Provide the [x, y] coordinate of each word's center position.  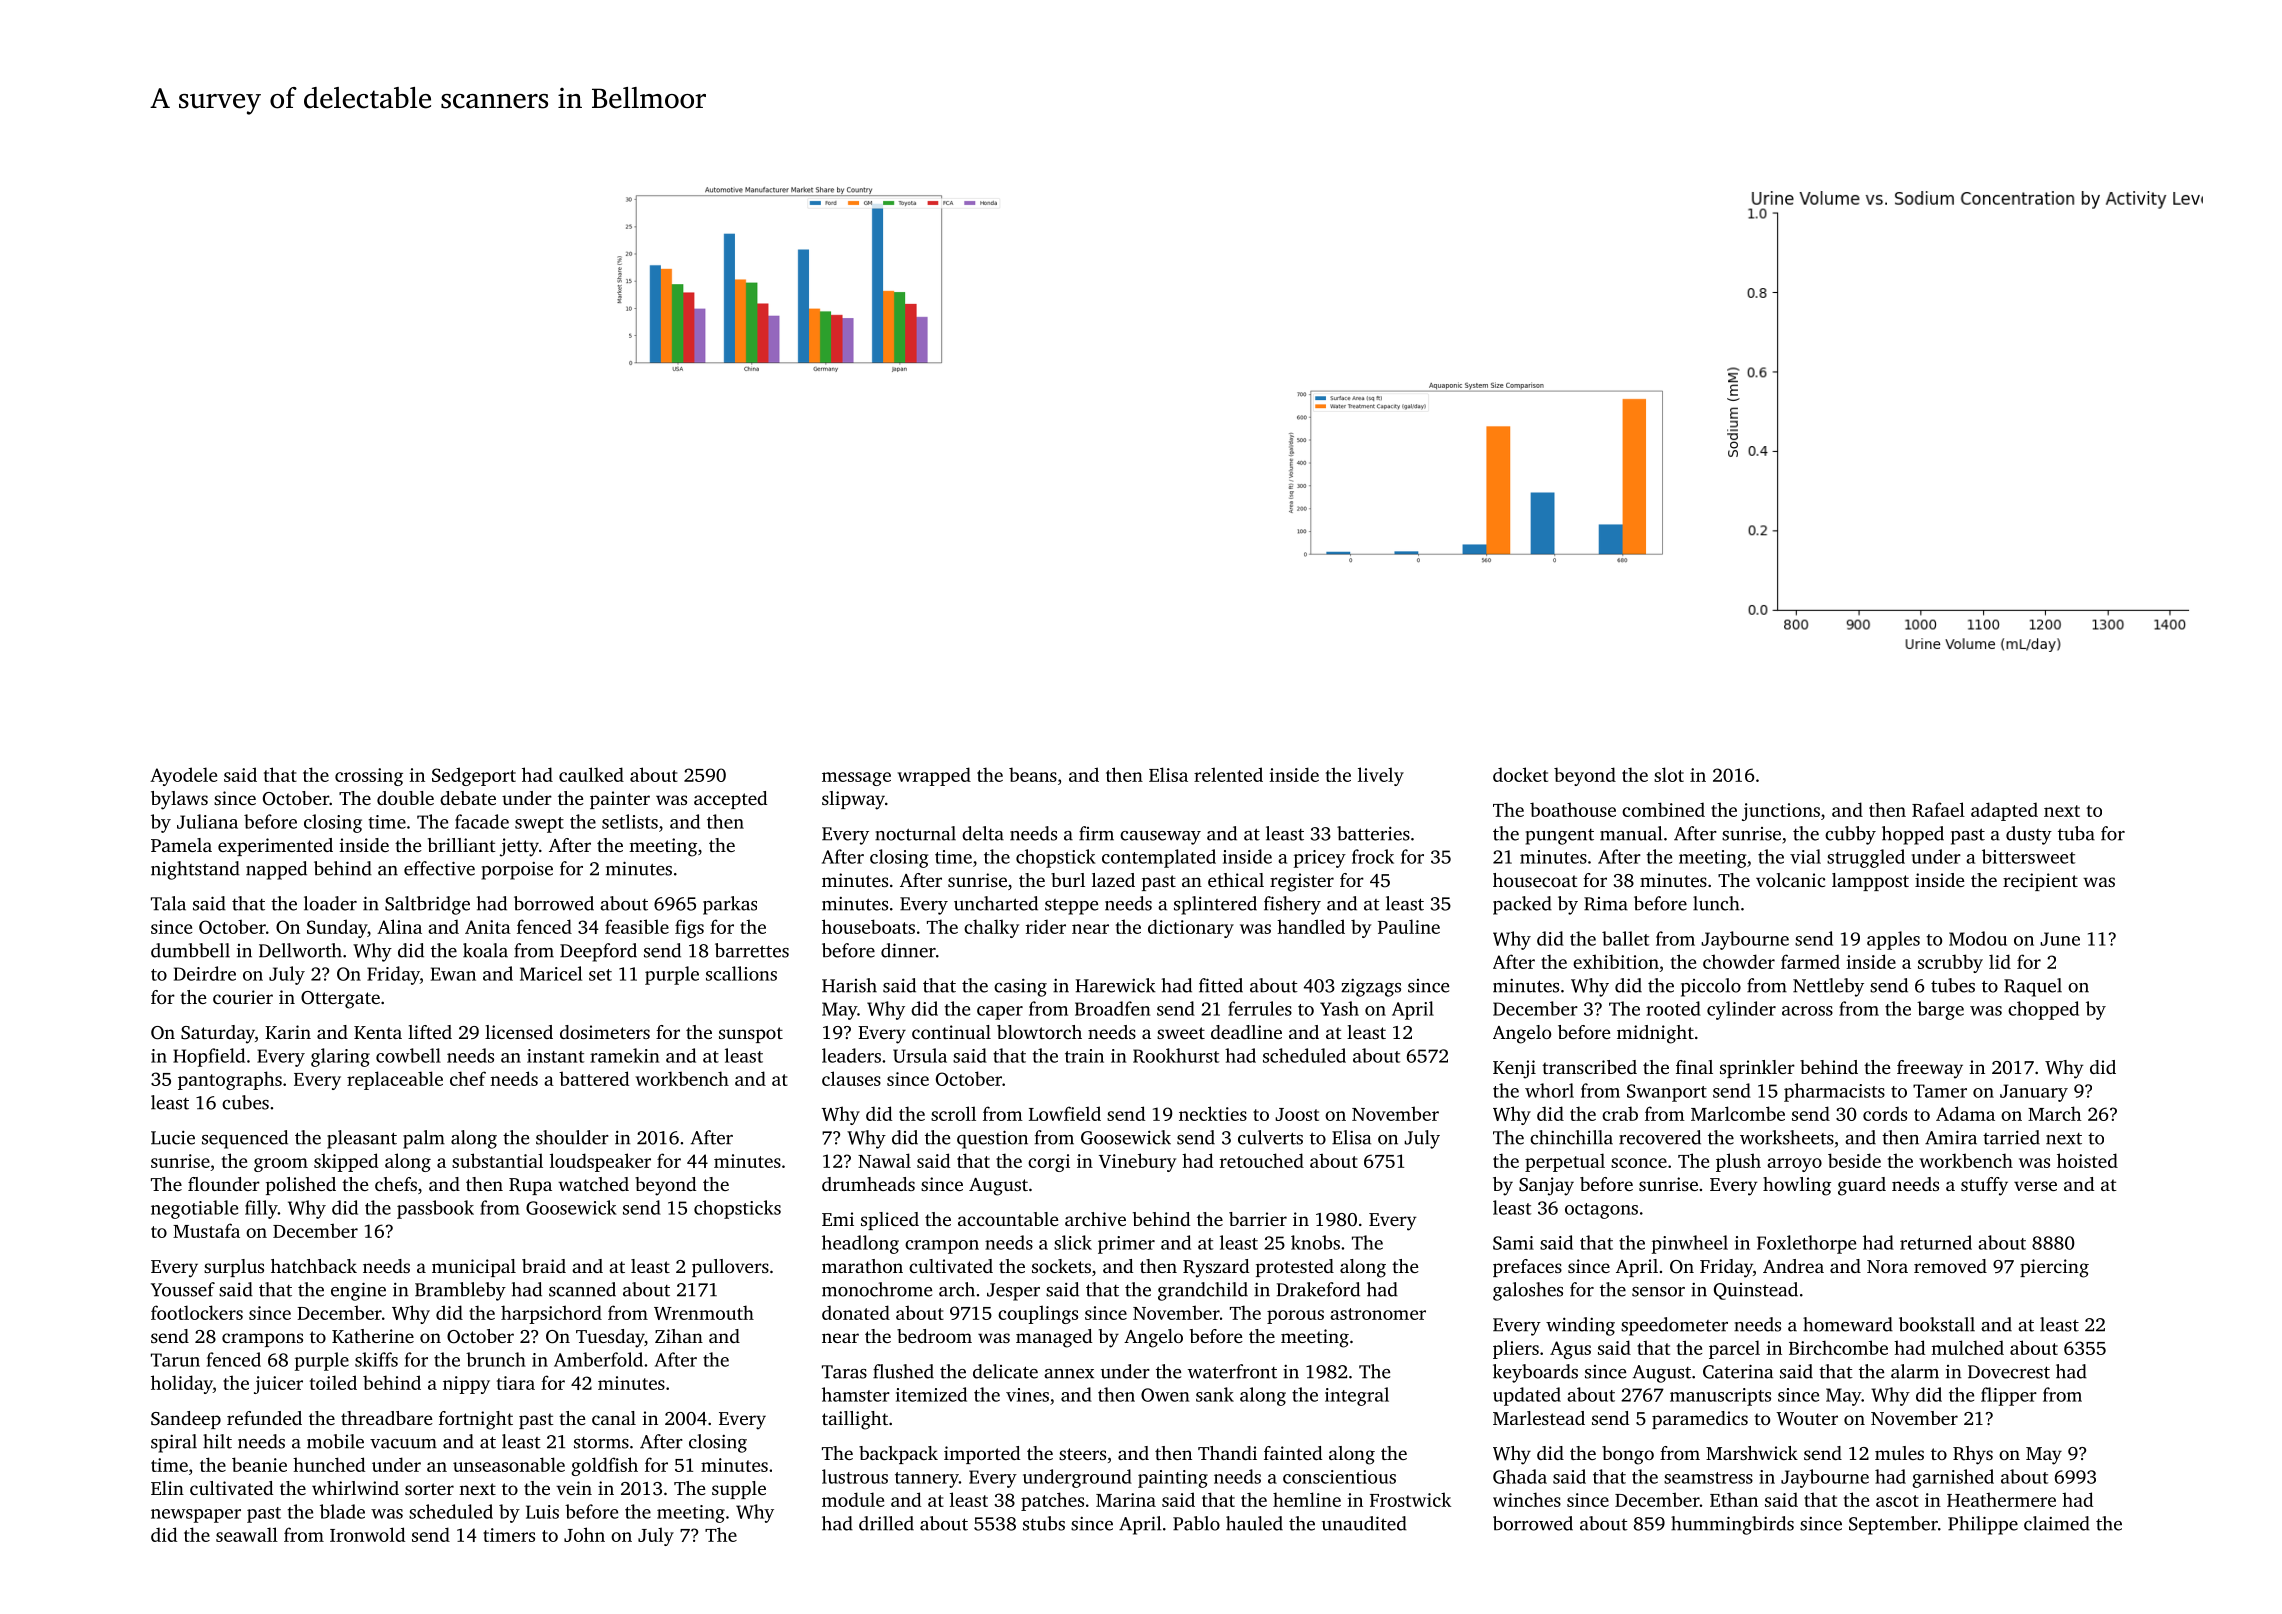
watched [593, 1184]
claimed [2057, 1523]
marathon [862, 1266]
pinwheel [1690, 1244]
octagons [1601, 1211]
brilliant [462, 845]
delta [983, 833]
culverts [1270, 1137]
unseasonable [509, 1464]
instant [555, 1056]
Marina [1126, 1500]
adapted [2004, 811]
